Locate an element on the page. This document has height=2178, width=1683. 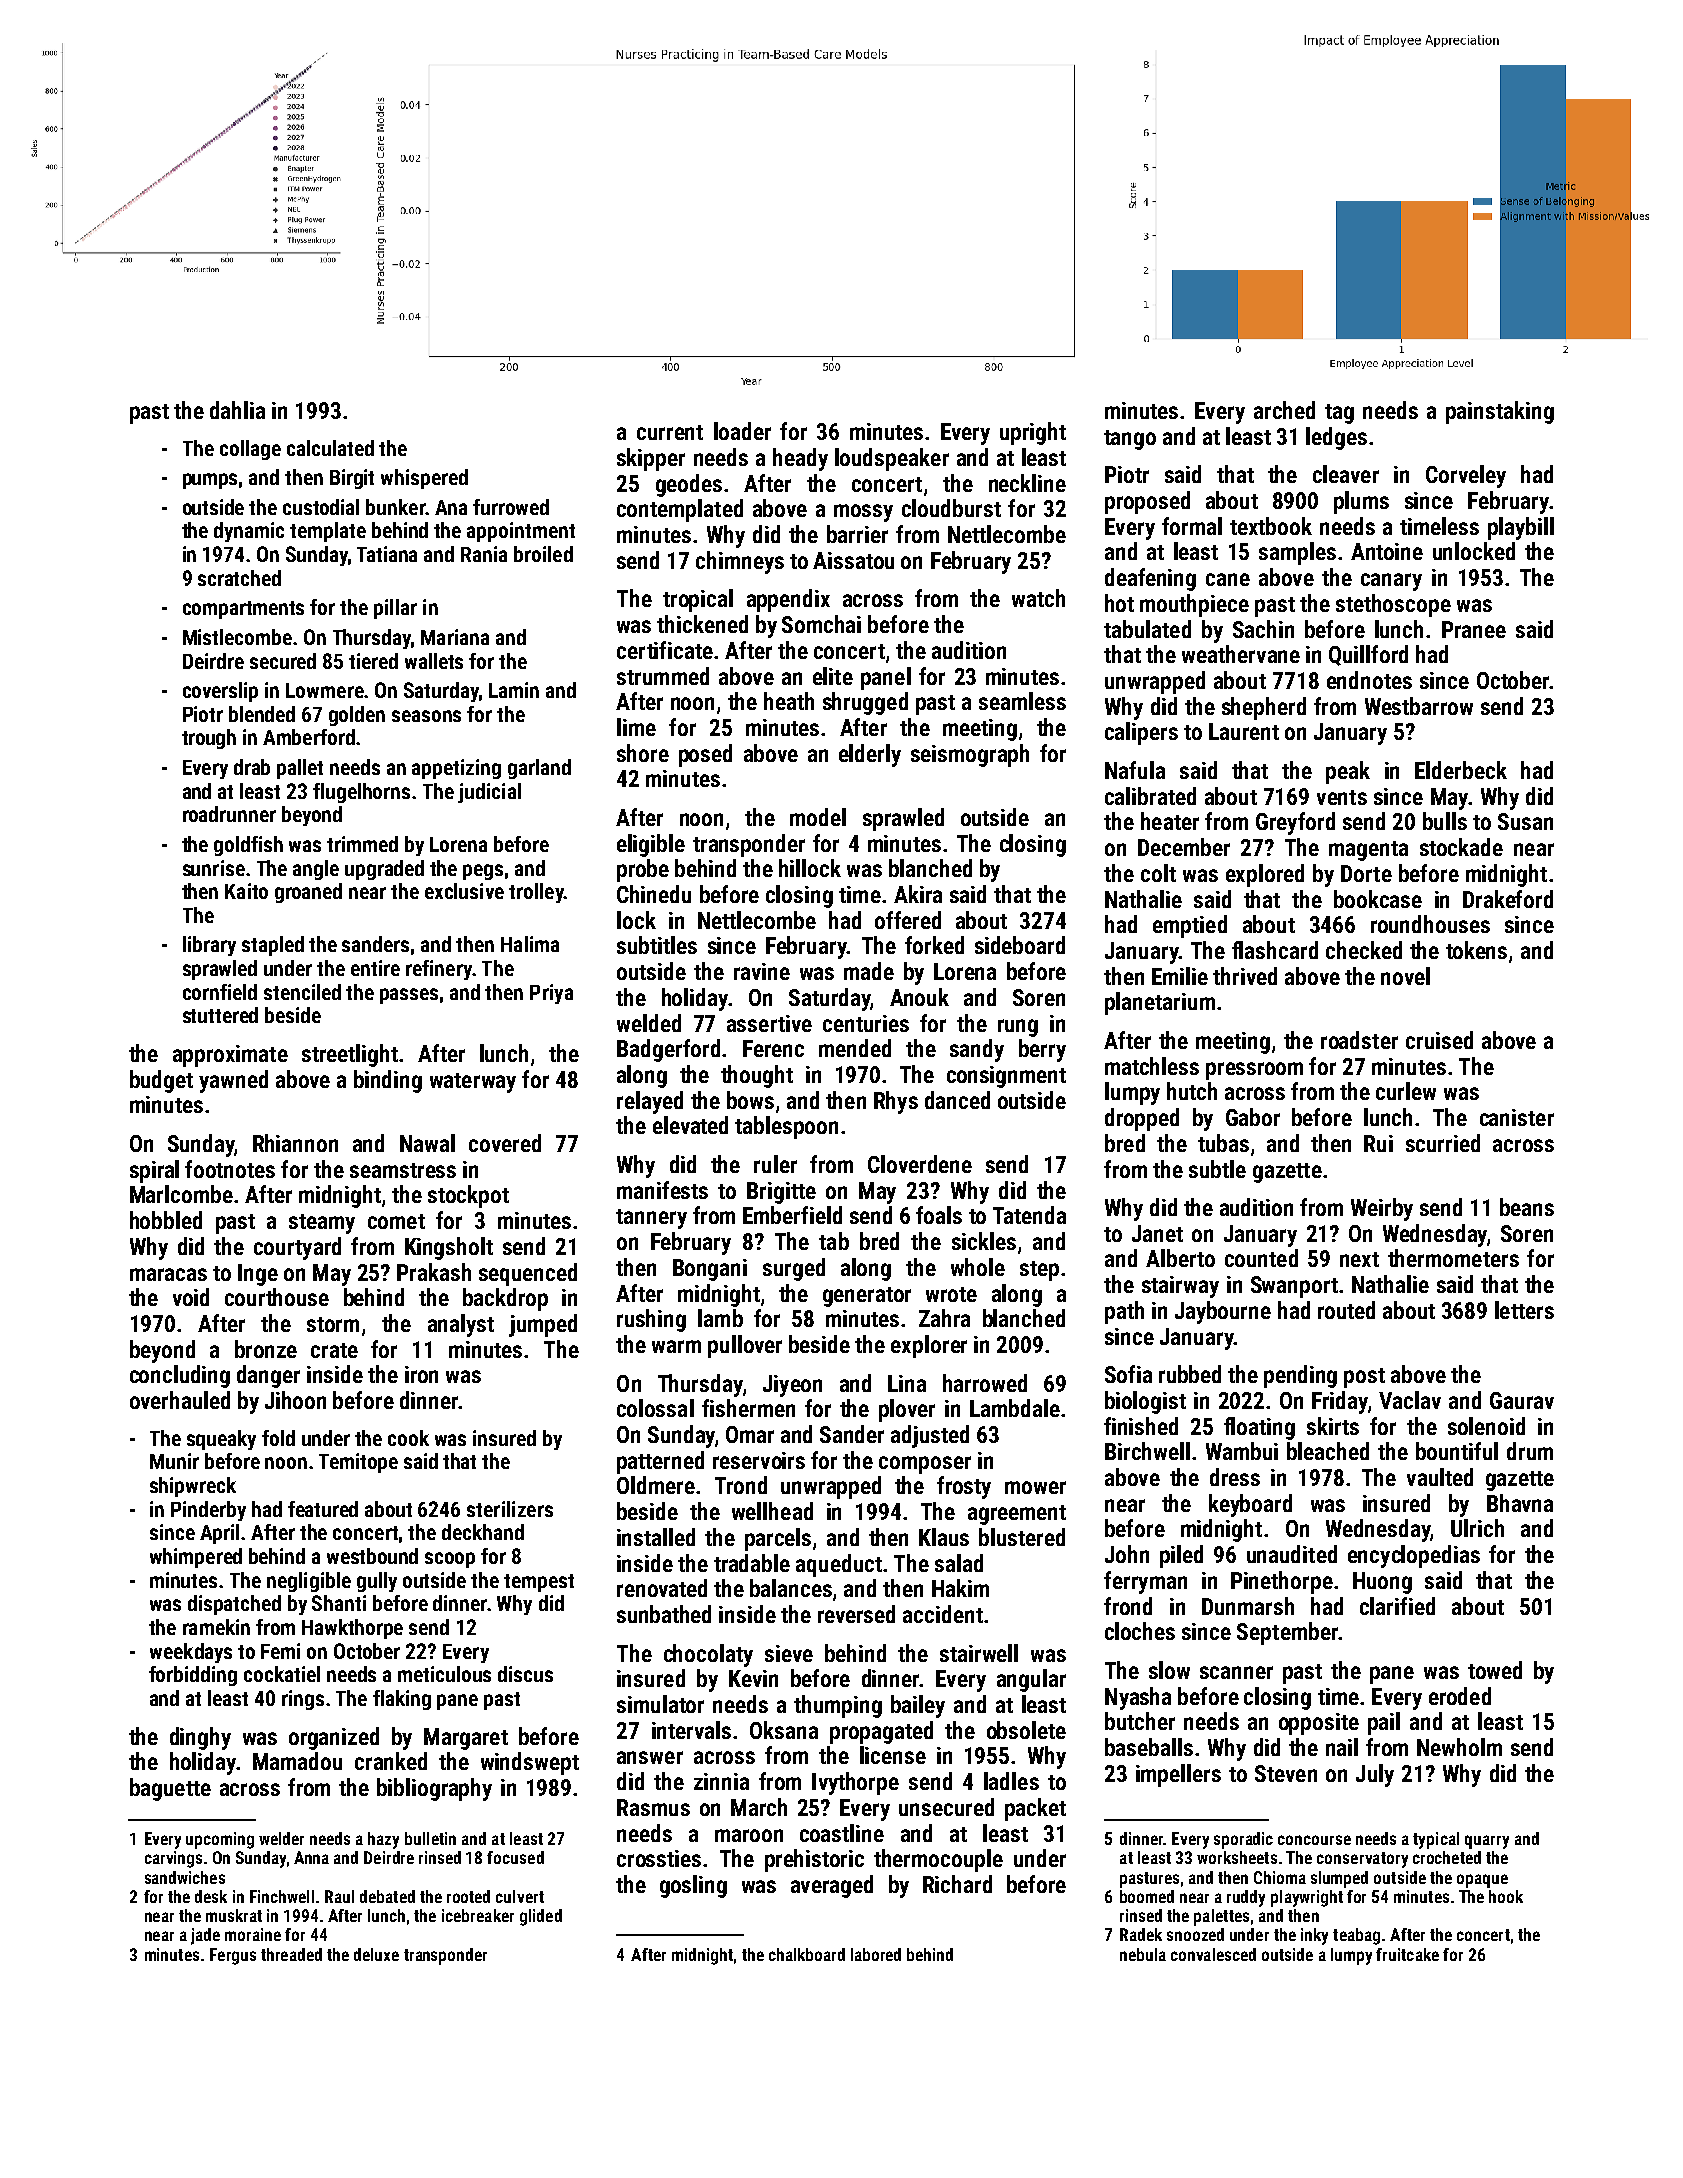
towed is located at coordinates (1495, 1670).
